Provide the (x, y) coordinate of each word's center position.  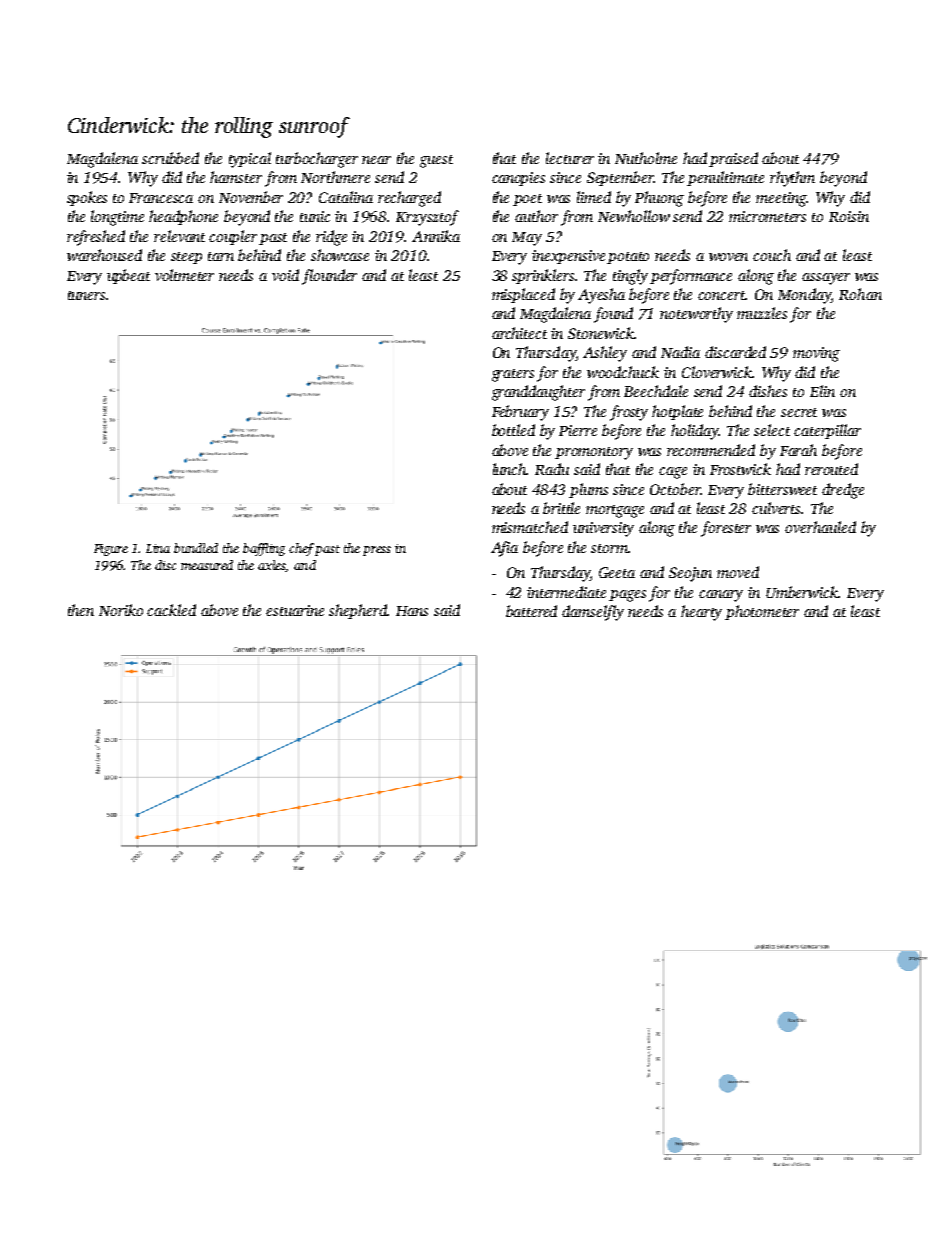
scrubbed (170, 158)
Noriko (121, 610)
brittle (561, 508)
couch (772, 255)
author (536, 216)
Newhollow (634, 216)
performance (691, 277)
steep (186, 258)
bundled (196, 548)
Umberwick (802, 592)
